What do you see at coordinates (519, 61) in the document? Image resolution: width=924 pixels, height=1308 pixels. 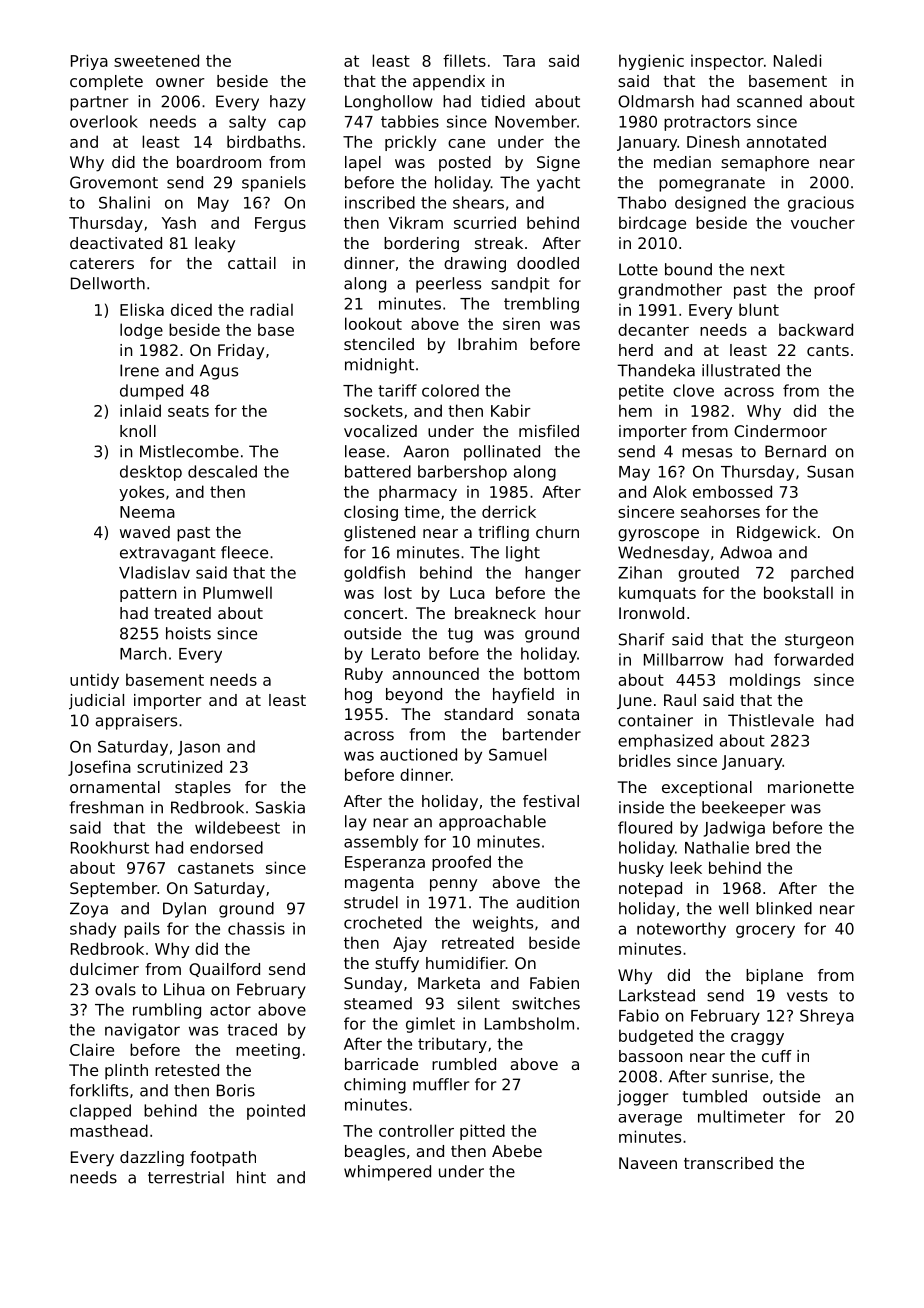 I see `Tara` at bounding box center [519, 61].
